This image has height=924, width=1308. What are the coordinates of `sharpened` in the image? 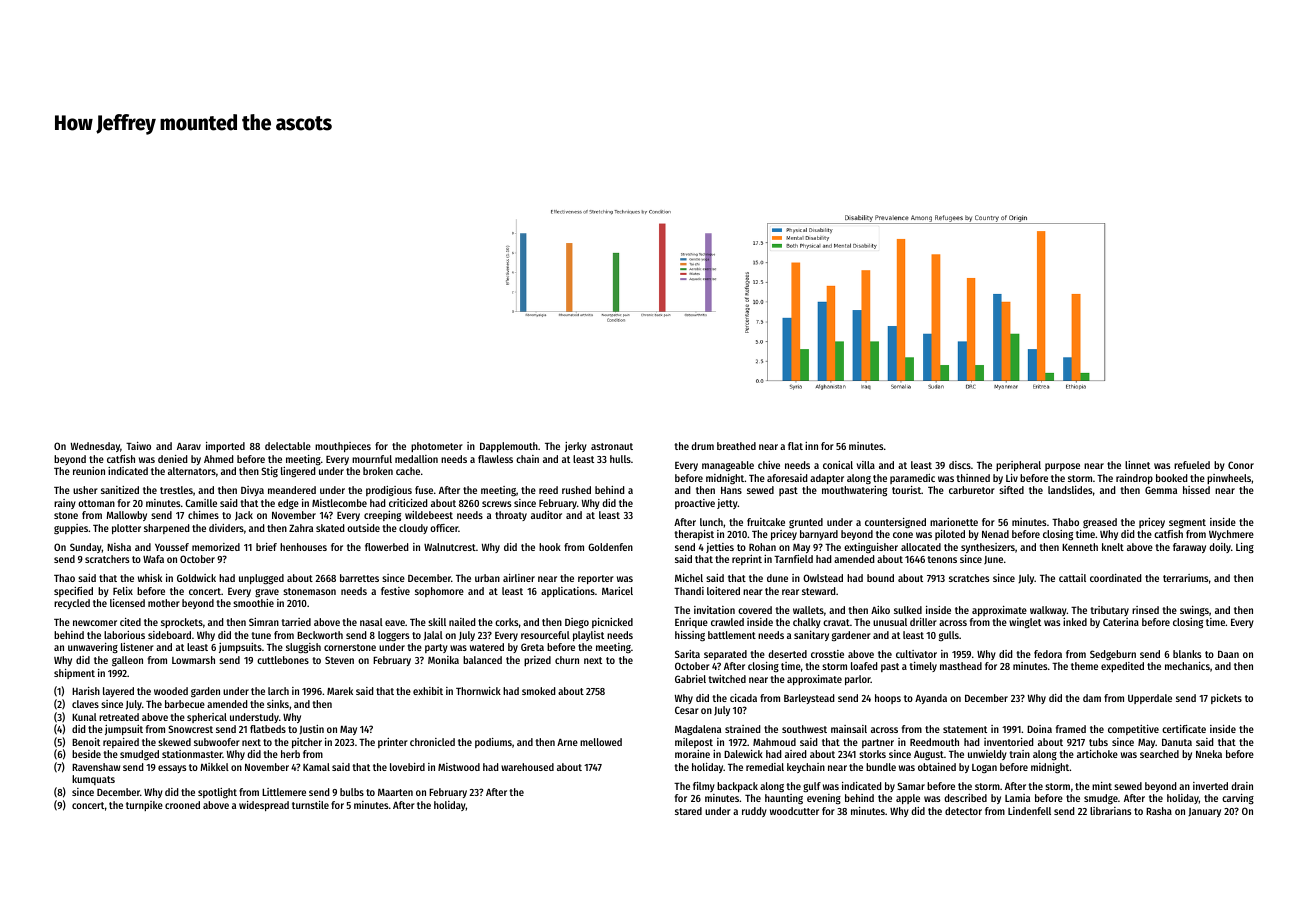 It's located at (167, 529).
